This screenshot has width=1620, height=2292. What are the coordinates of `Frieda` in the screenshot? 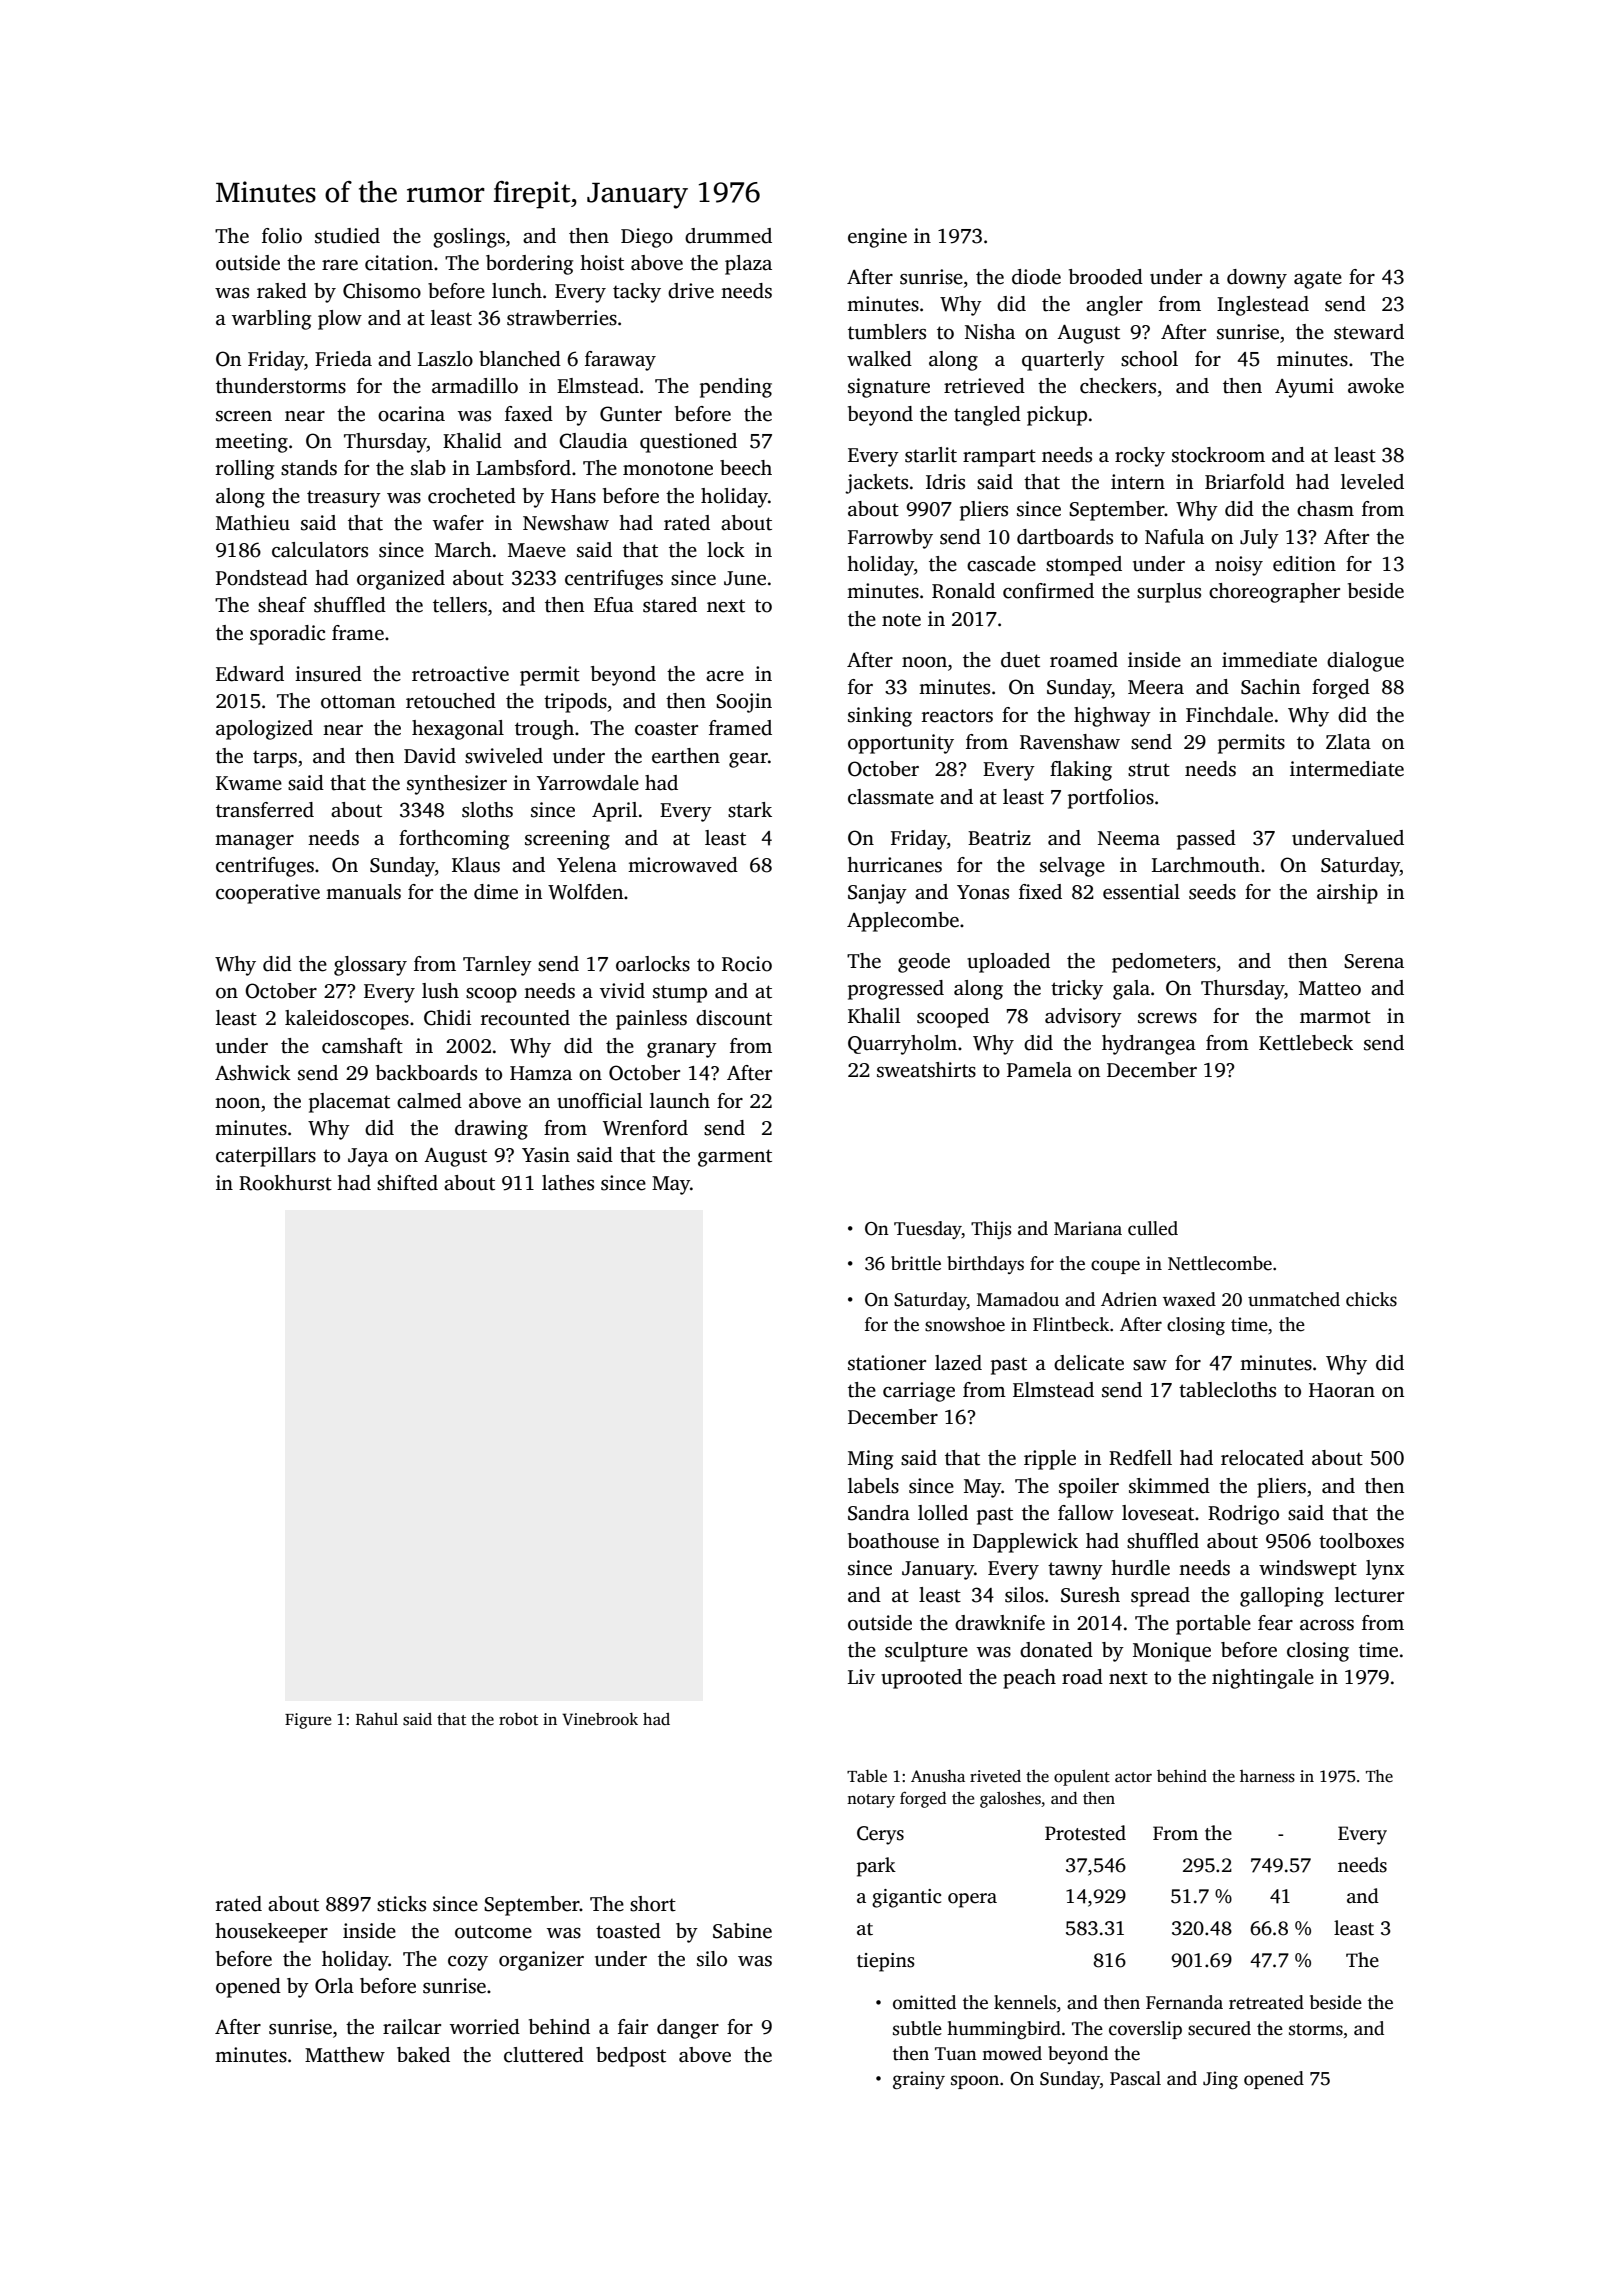 It's located at (343, 359).
